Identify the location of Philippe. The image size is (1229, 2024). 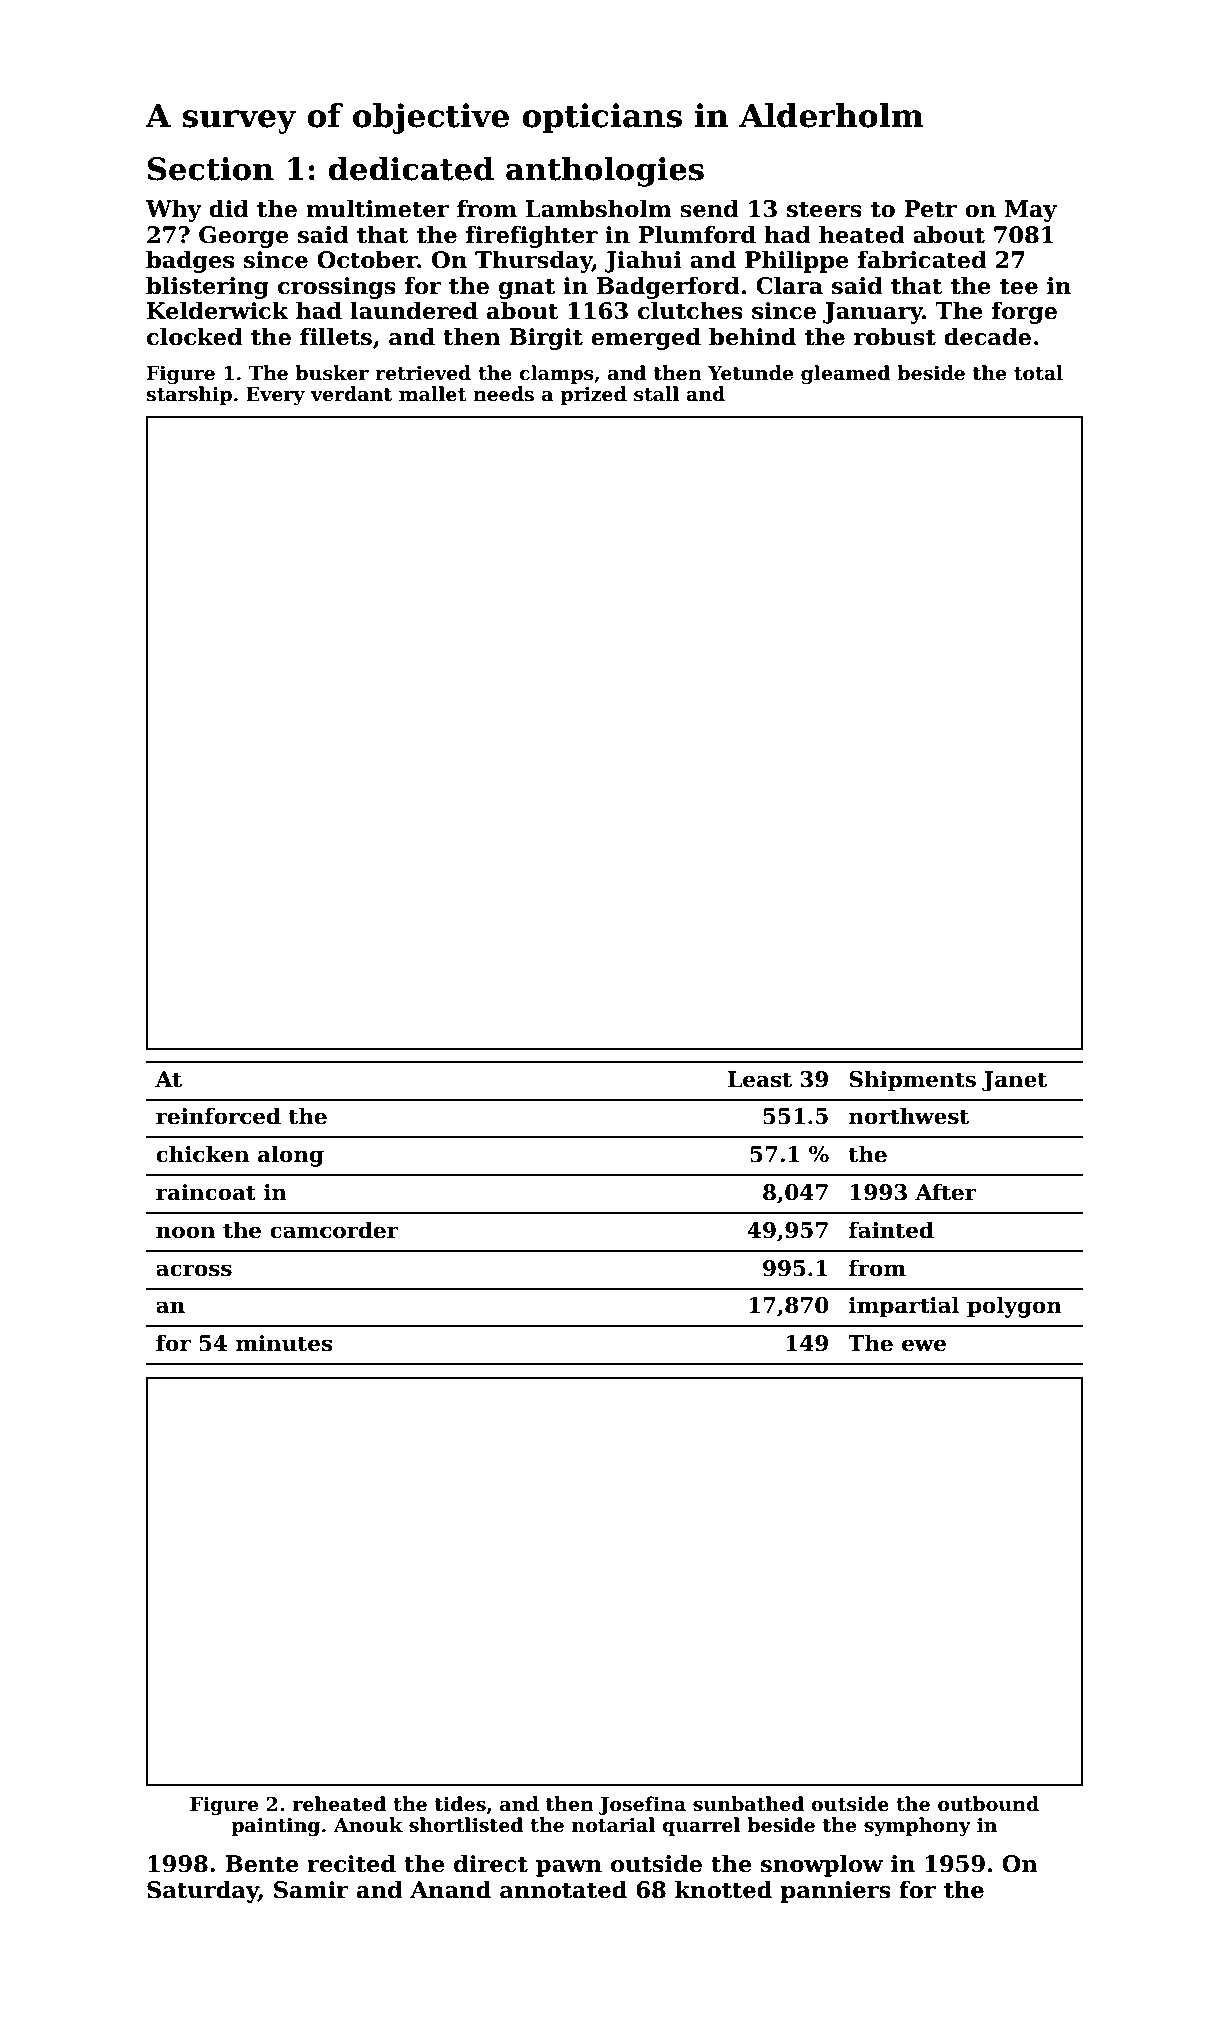
(797, 261).
